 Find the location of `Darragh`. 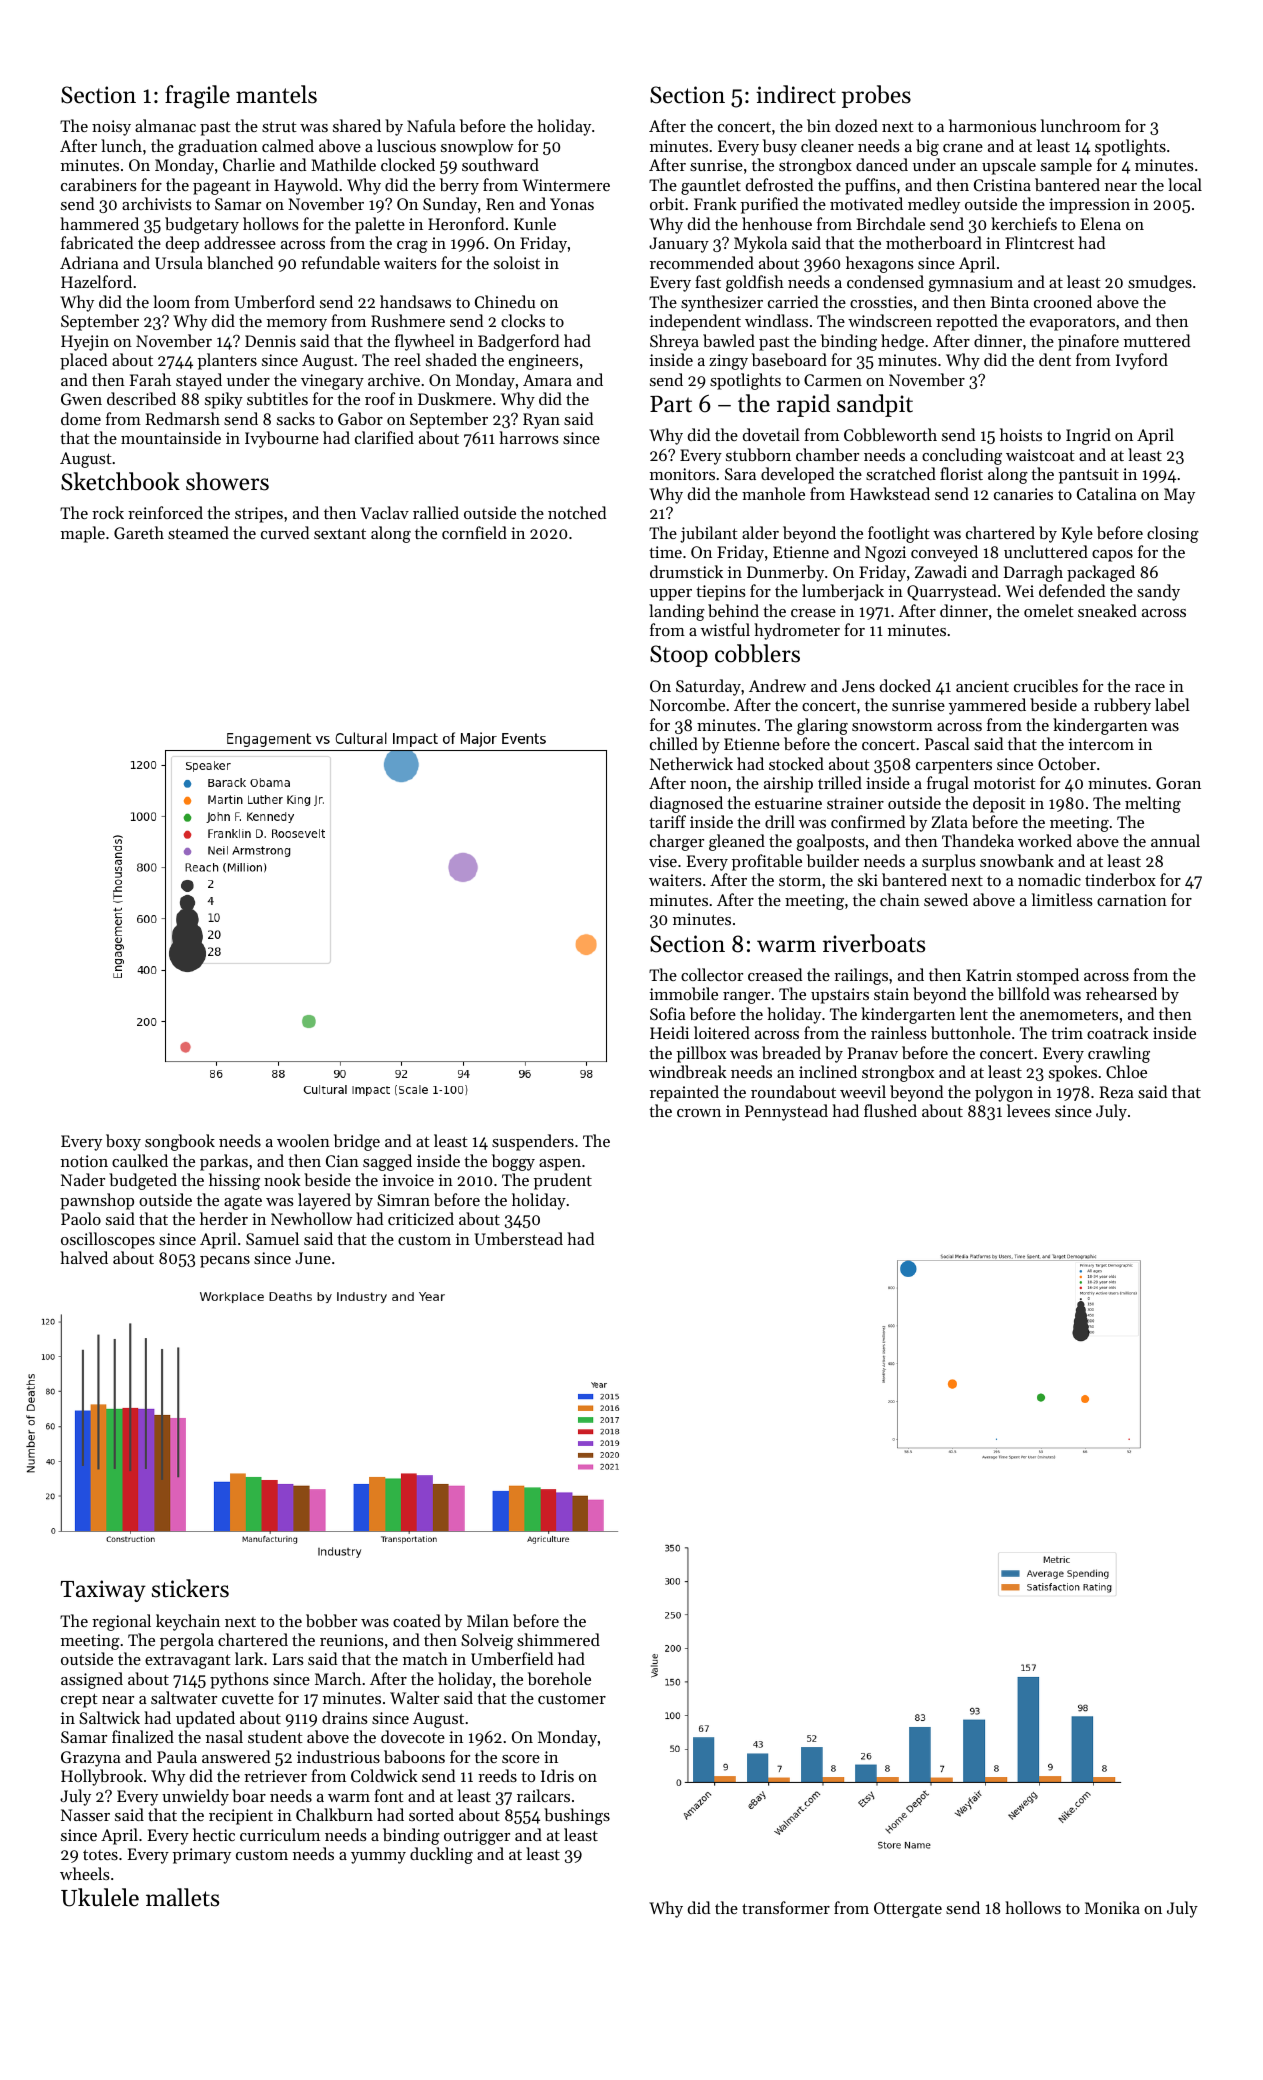

Darragh is located at coordinates (1033, 573).
